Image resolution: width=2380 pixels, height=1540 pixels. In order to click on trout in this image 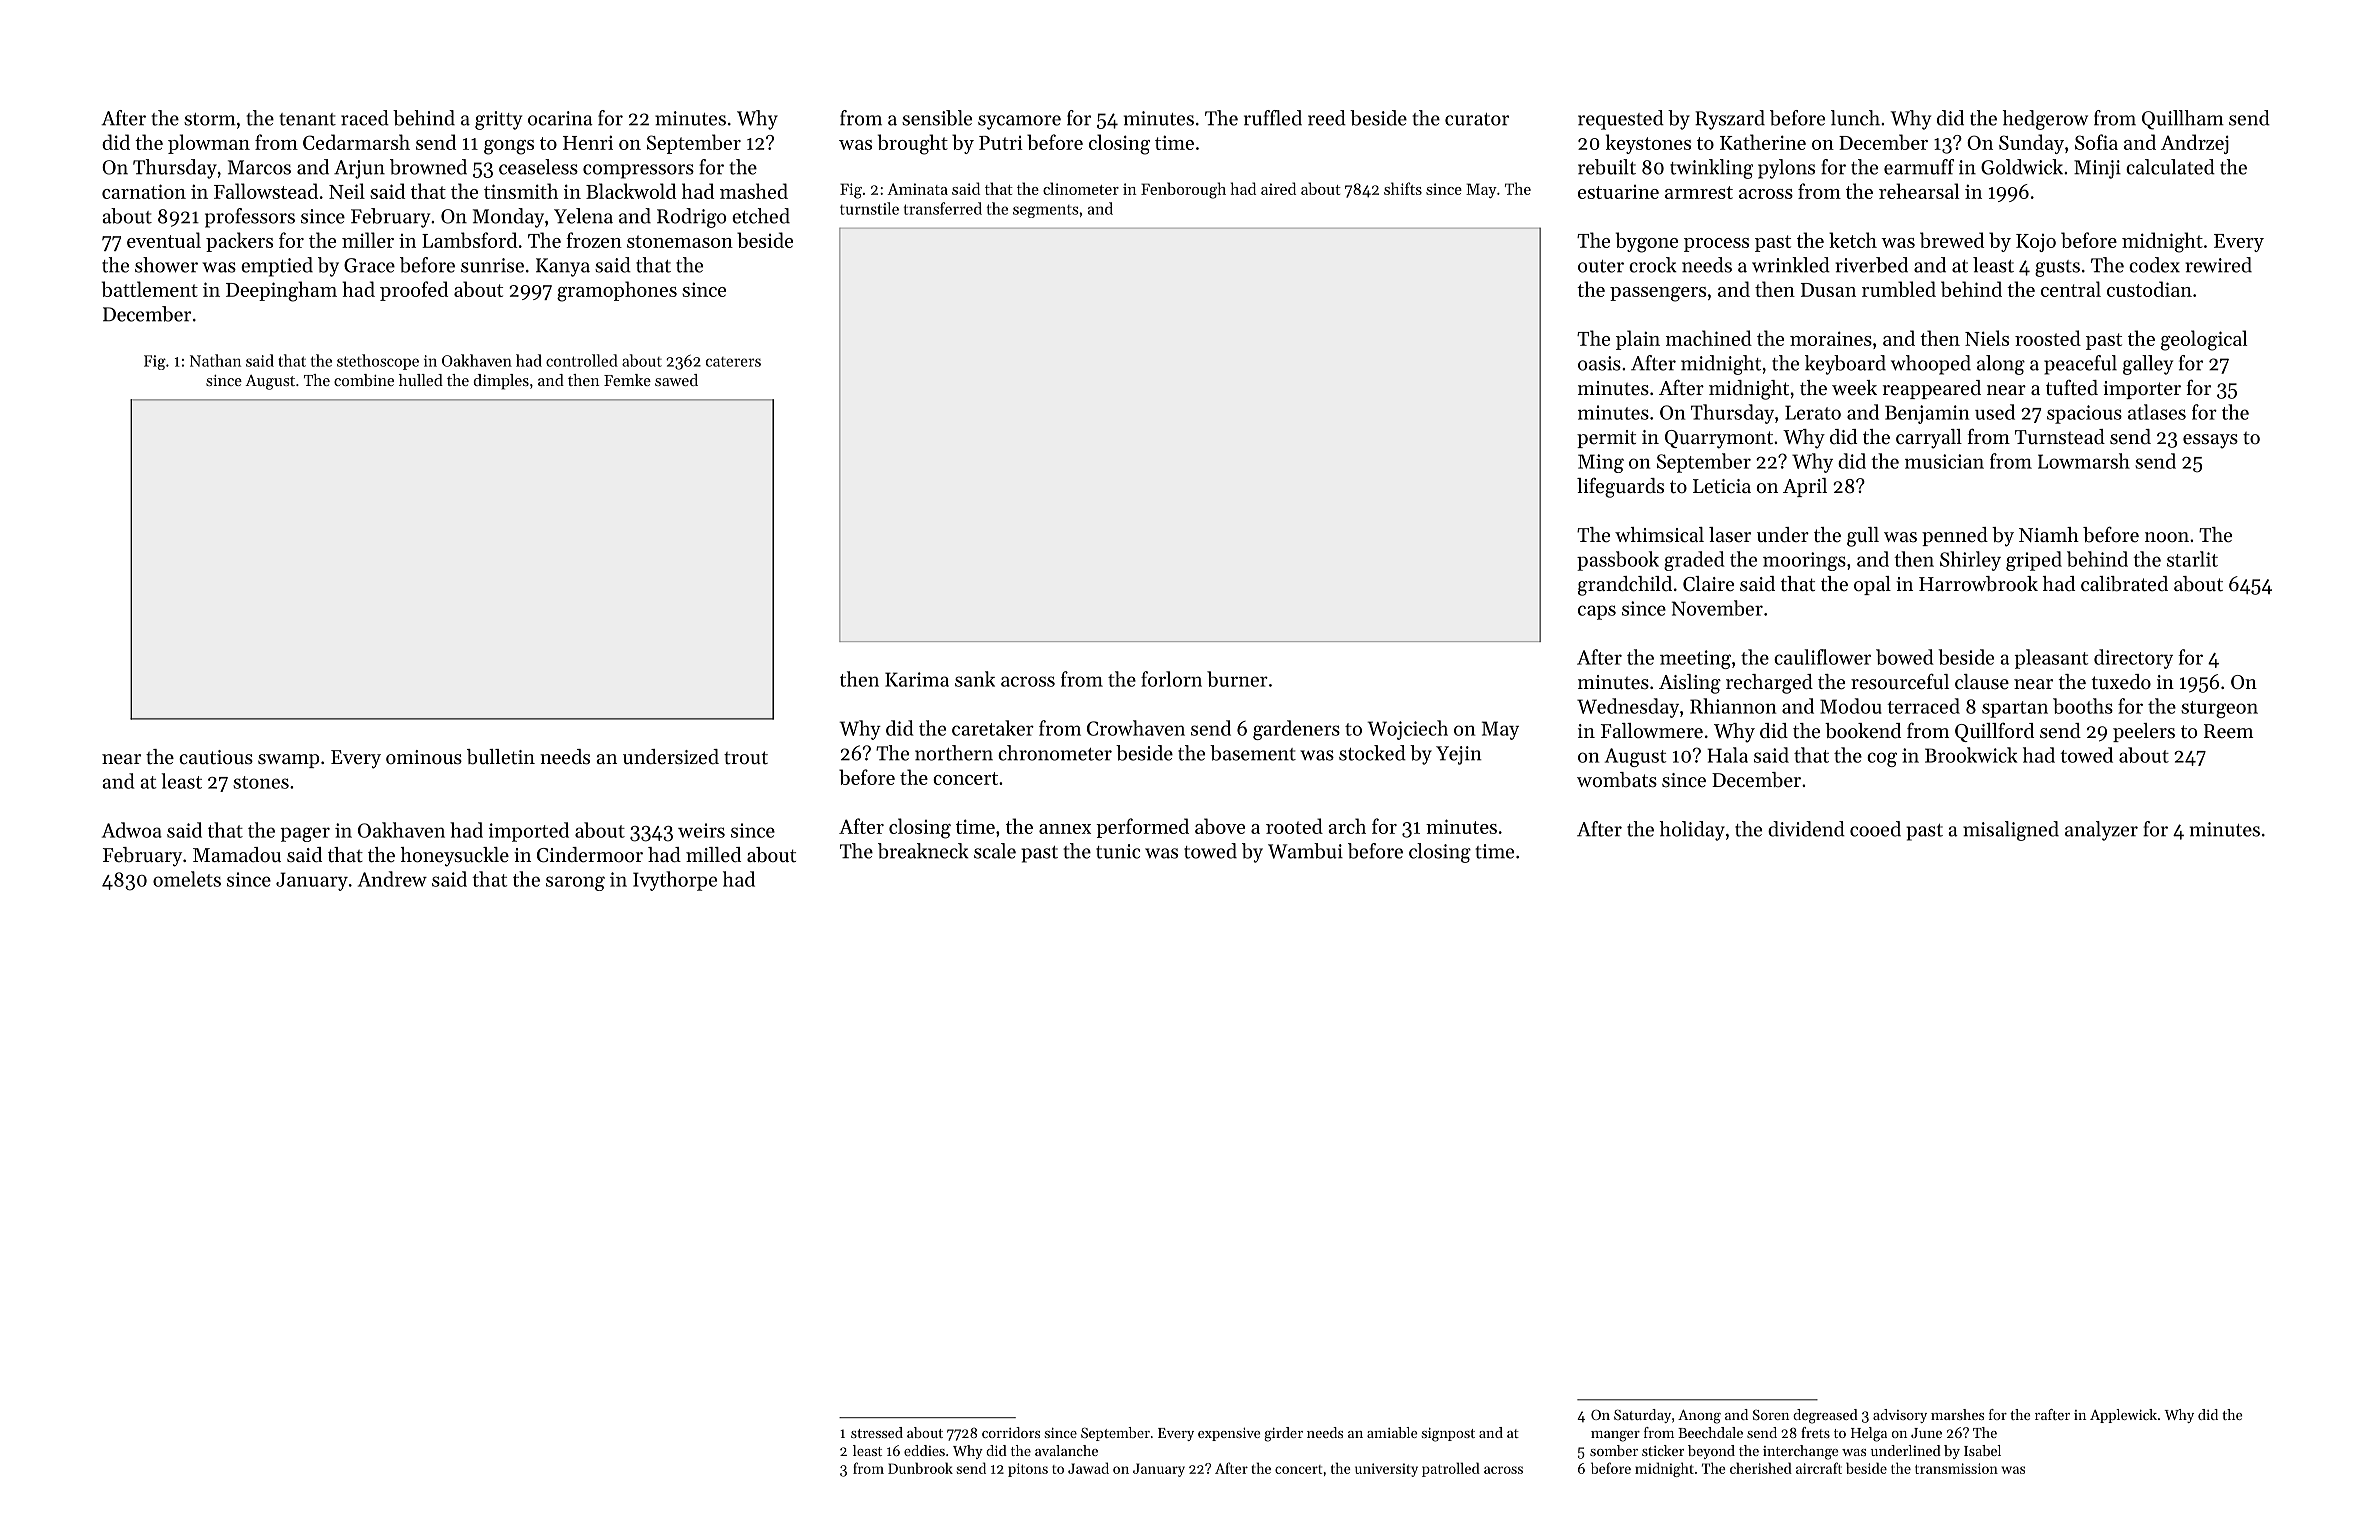, I will do `click(746, 758)`.
